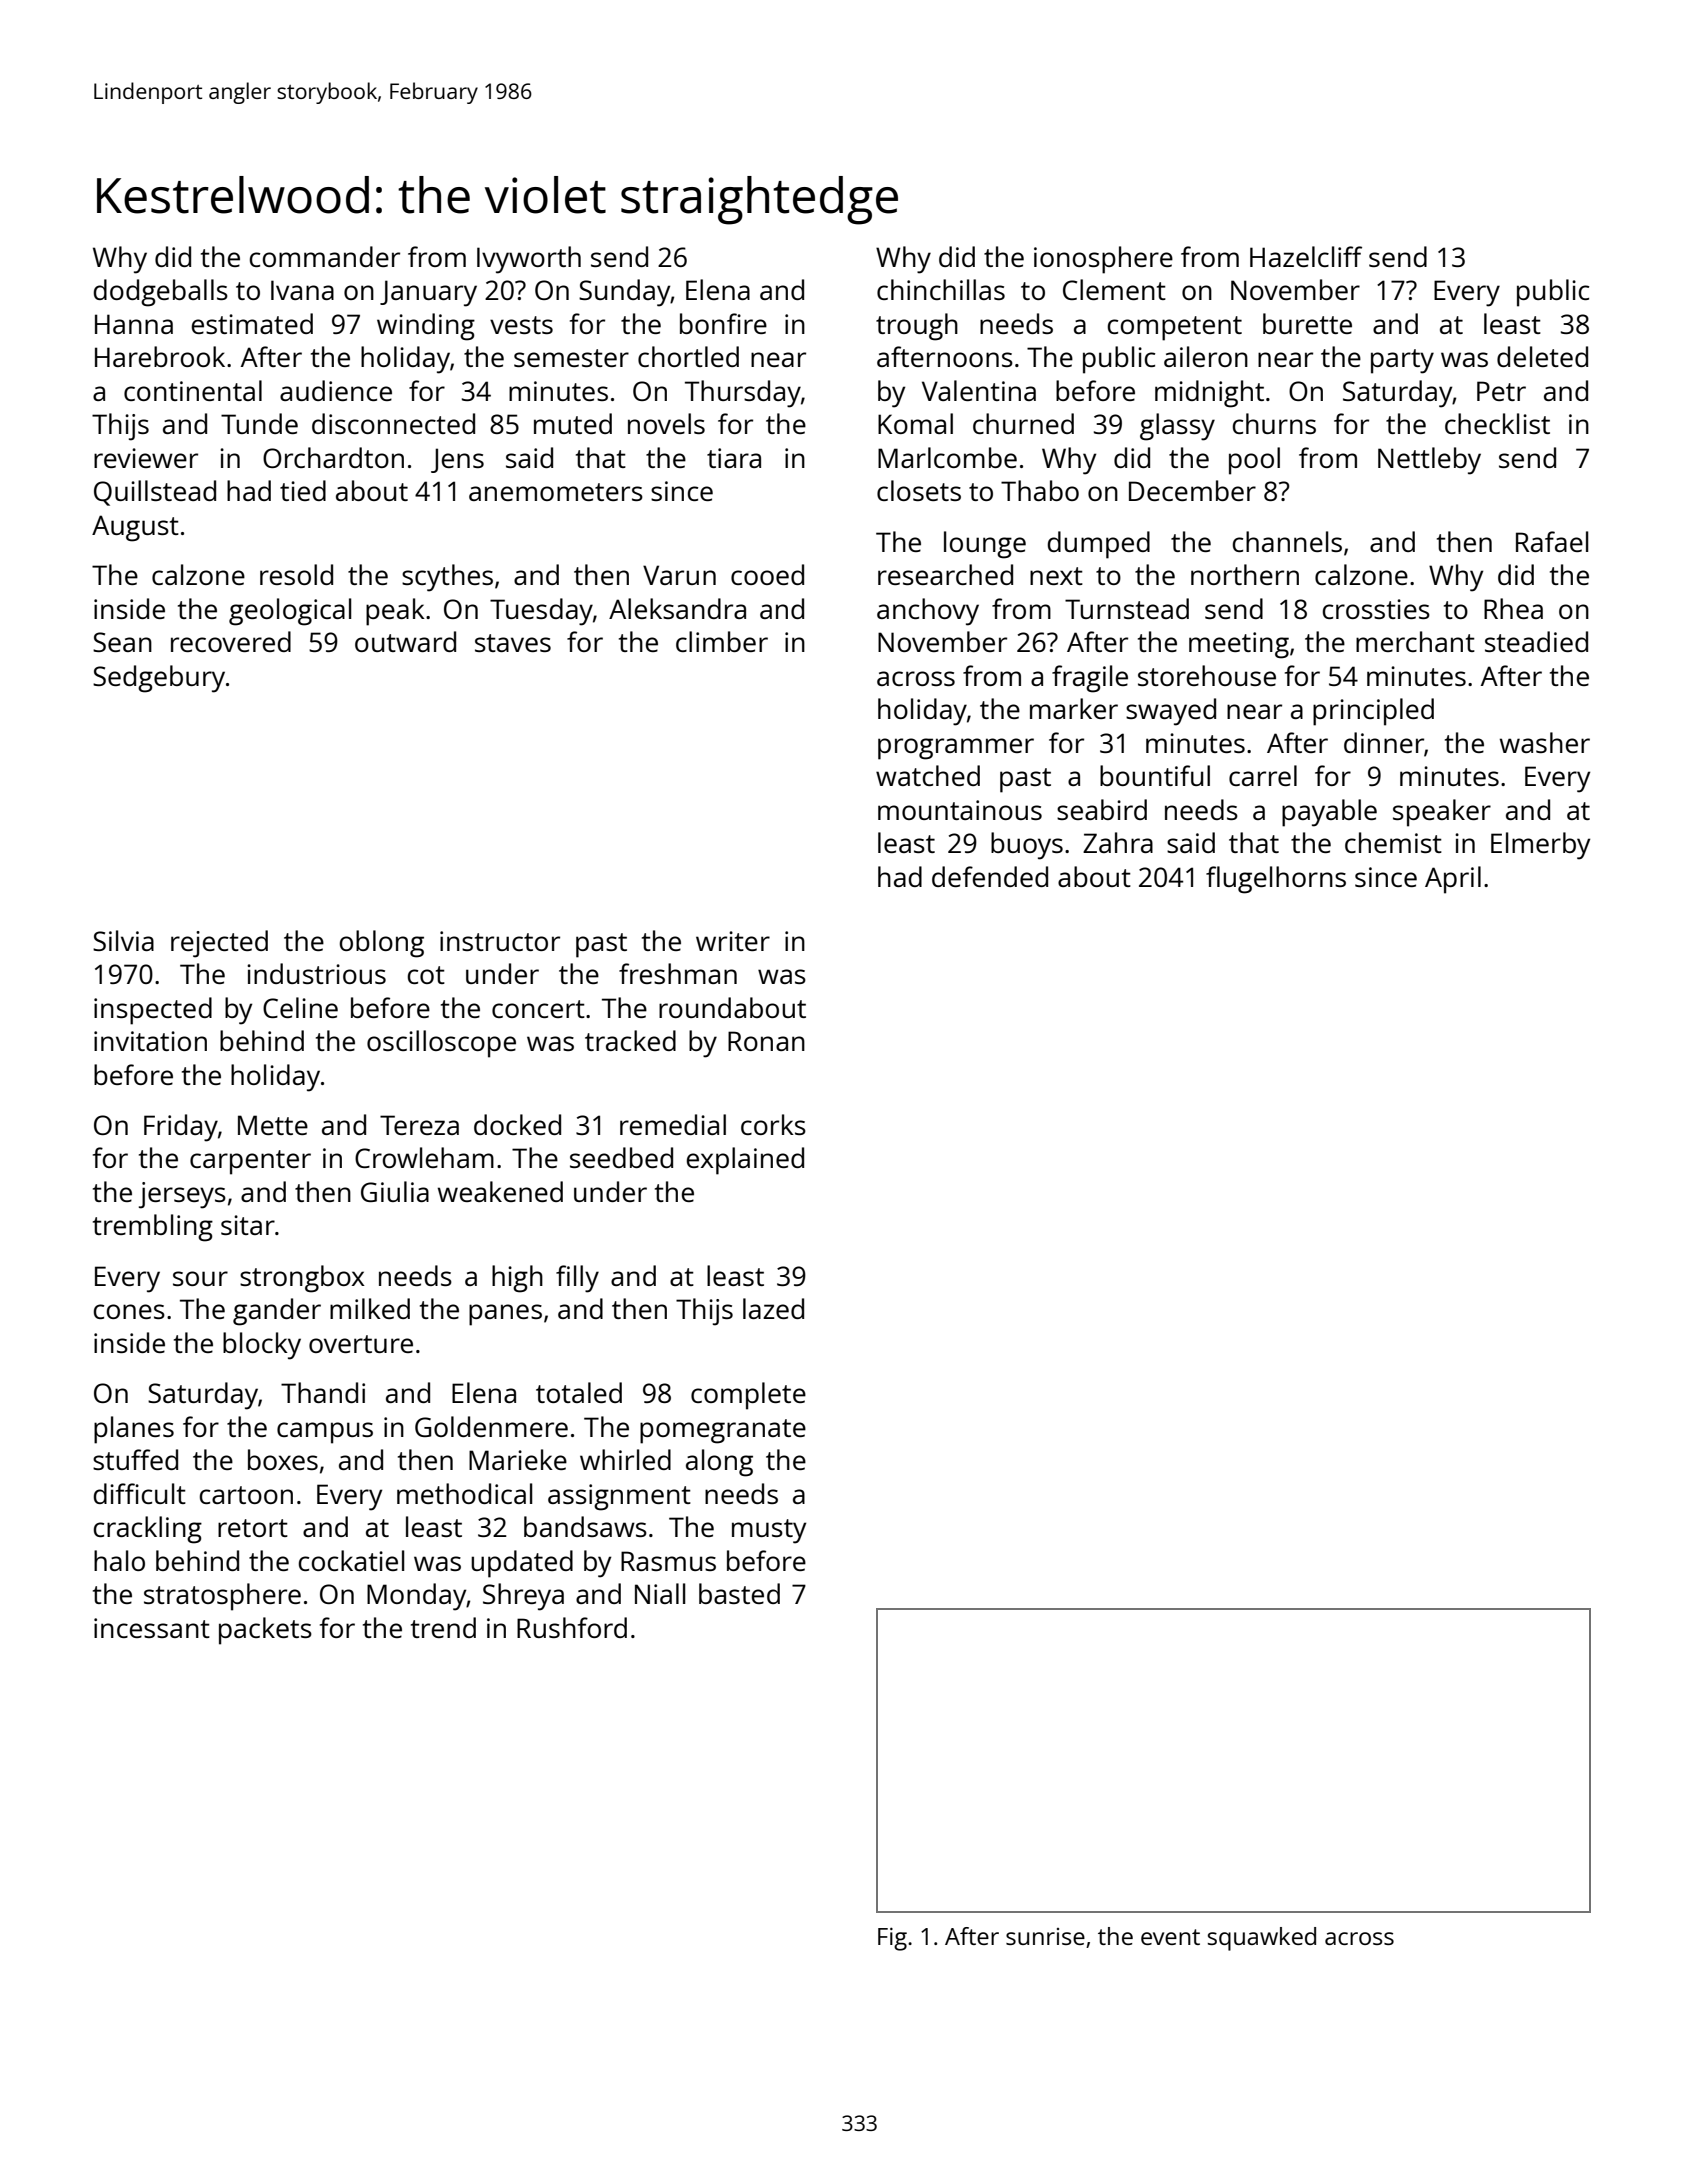 The image size is (1683, 2178). Describe the element at coordinates (273, 1125) in the screenshot. I see `Mette` at that location.
